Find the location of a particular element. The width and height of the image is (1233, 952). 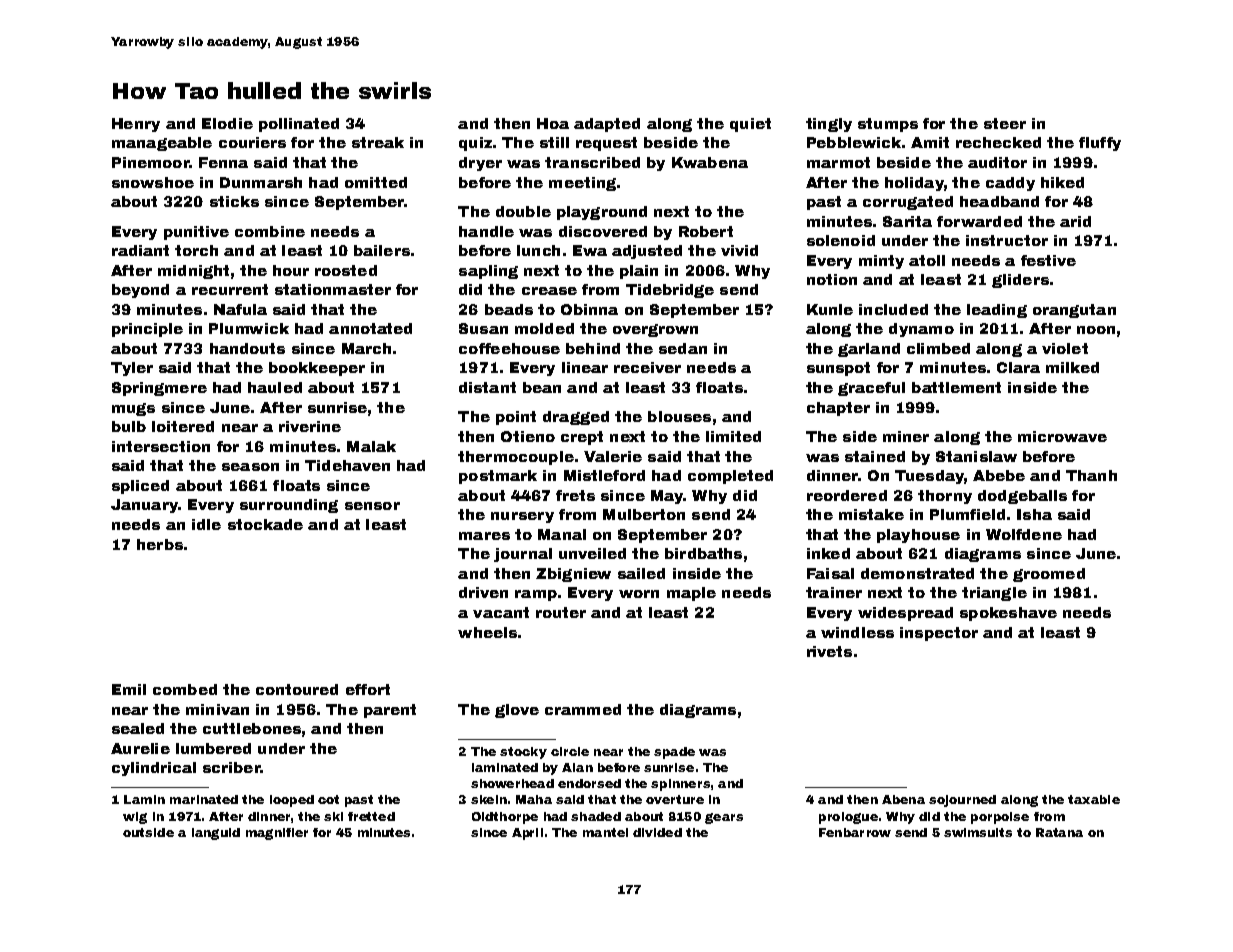

birdbaths is located at coordinates (703, 553).
